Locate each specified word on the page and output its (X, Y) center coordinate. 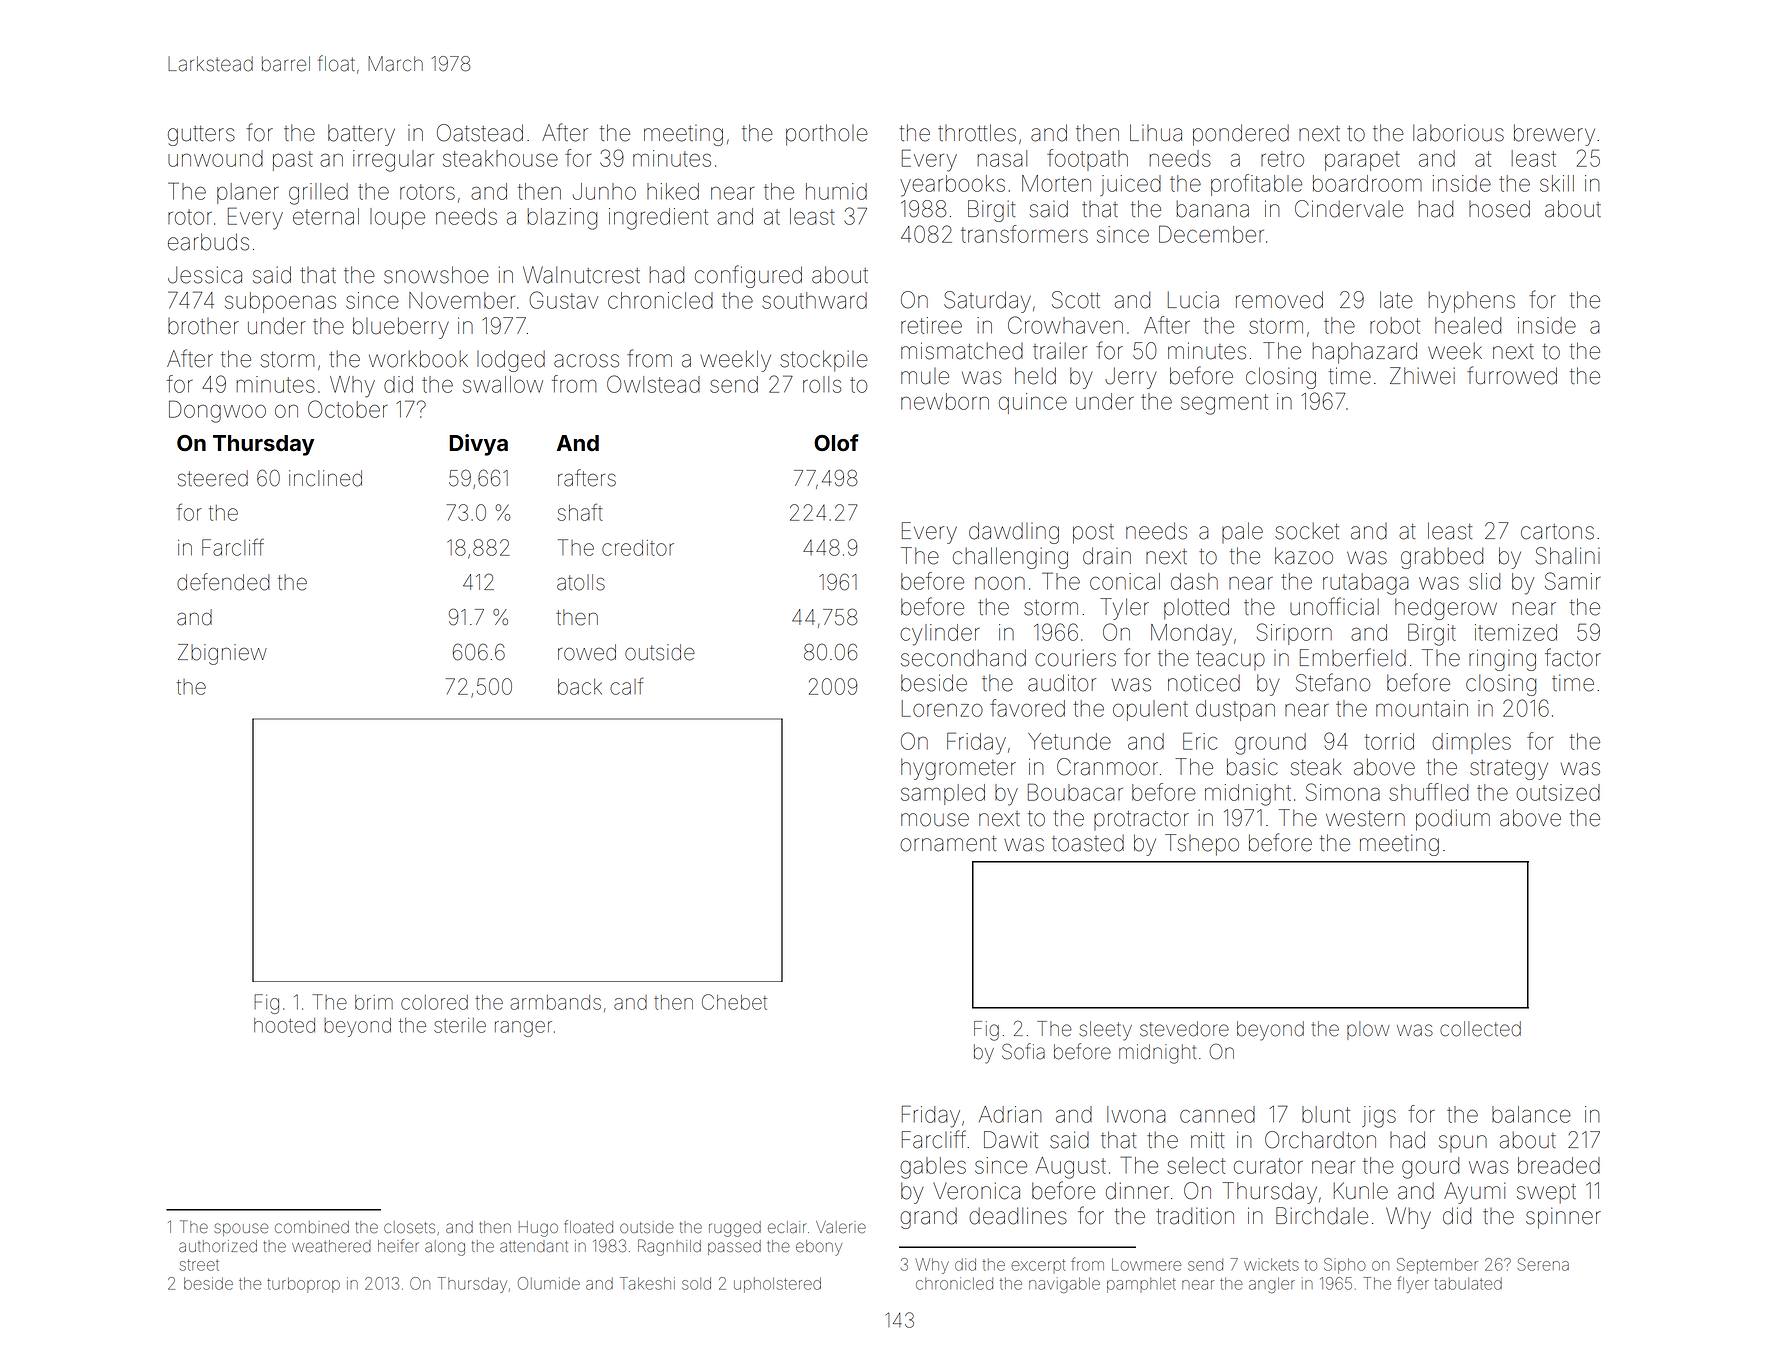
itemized (1516, 632)
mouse (935, 820)
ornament (948, 844)
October (348, 409)
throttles (977, 133)
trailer (1060, 351)
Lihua (1156, 133)
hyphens (1472, 302)
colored (434, 1002)
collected (1480, 1029)
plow (1368, 1030)
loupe (397, 218)
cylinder (940, 635)
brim (374, 1002)
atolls (581, 582)
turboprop (303, 1285)
